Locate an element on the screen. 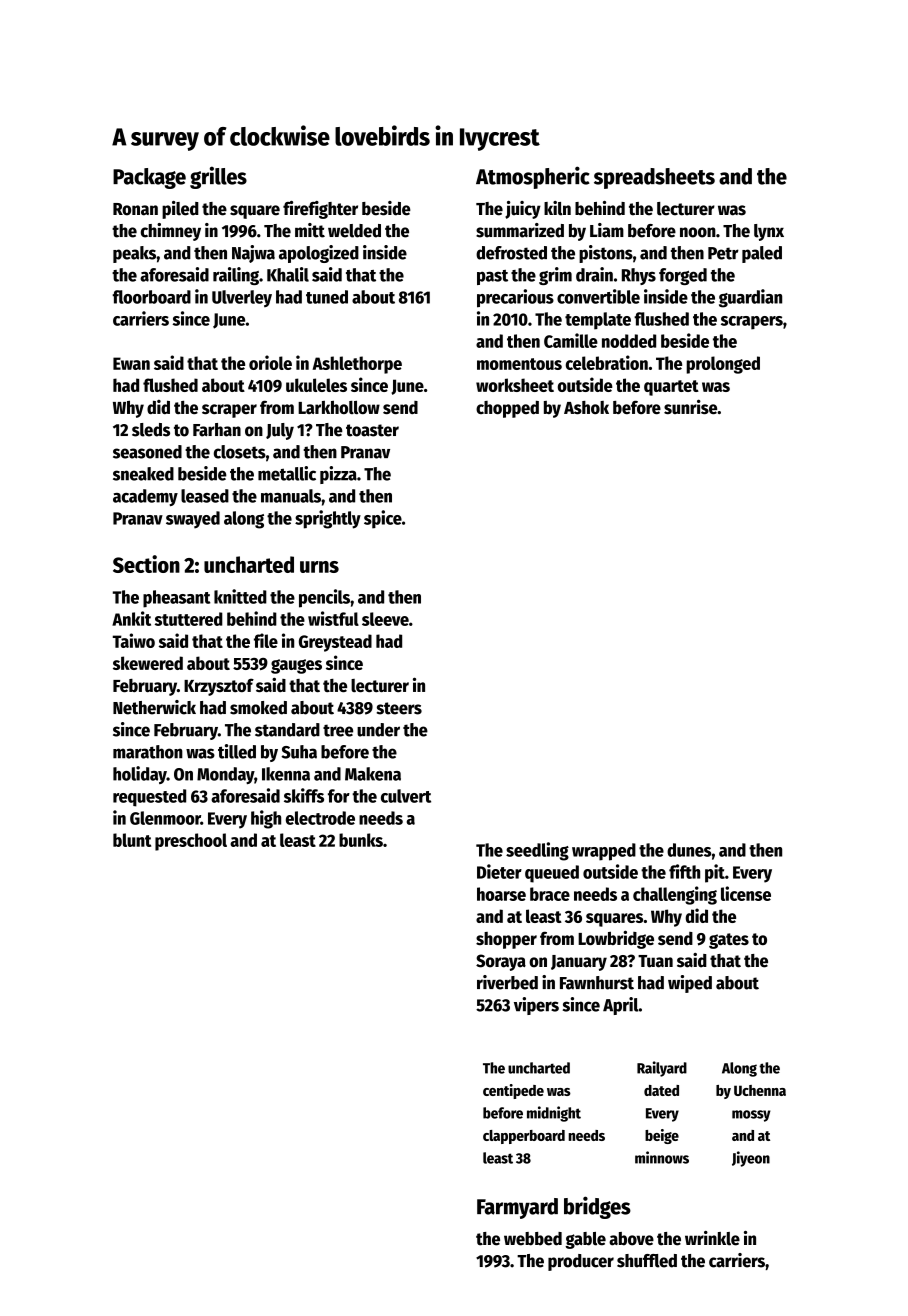 The height and width of the screenshot is (1316, 908). peaks is located at coordinates (134, 254).
